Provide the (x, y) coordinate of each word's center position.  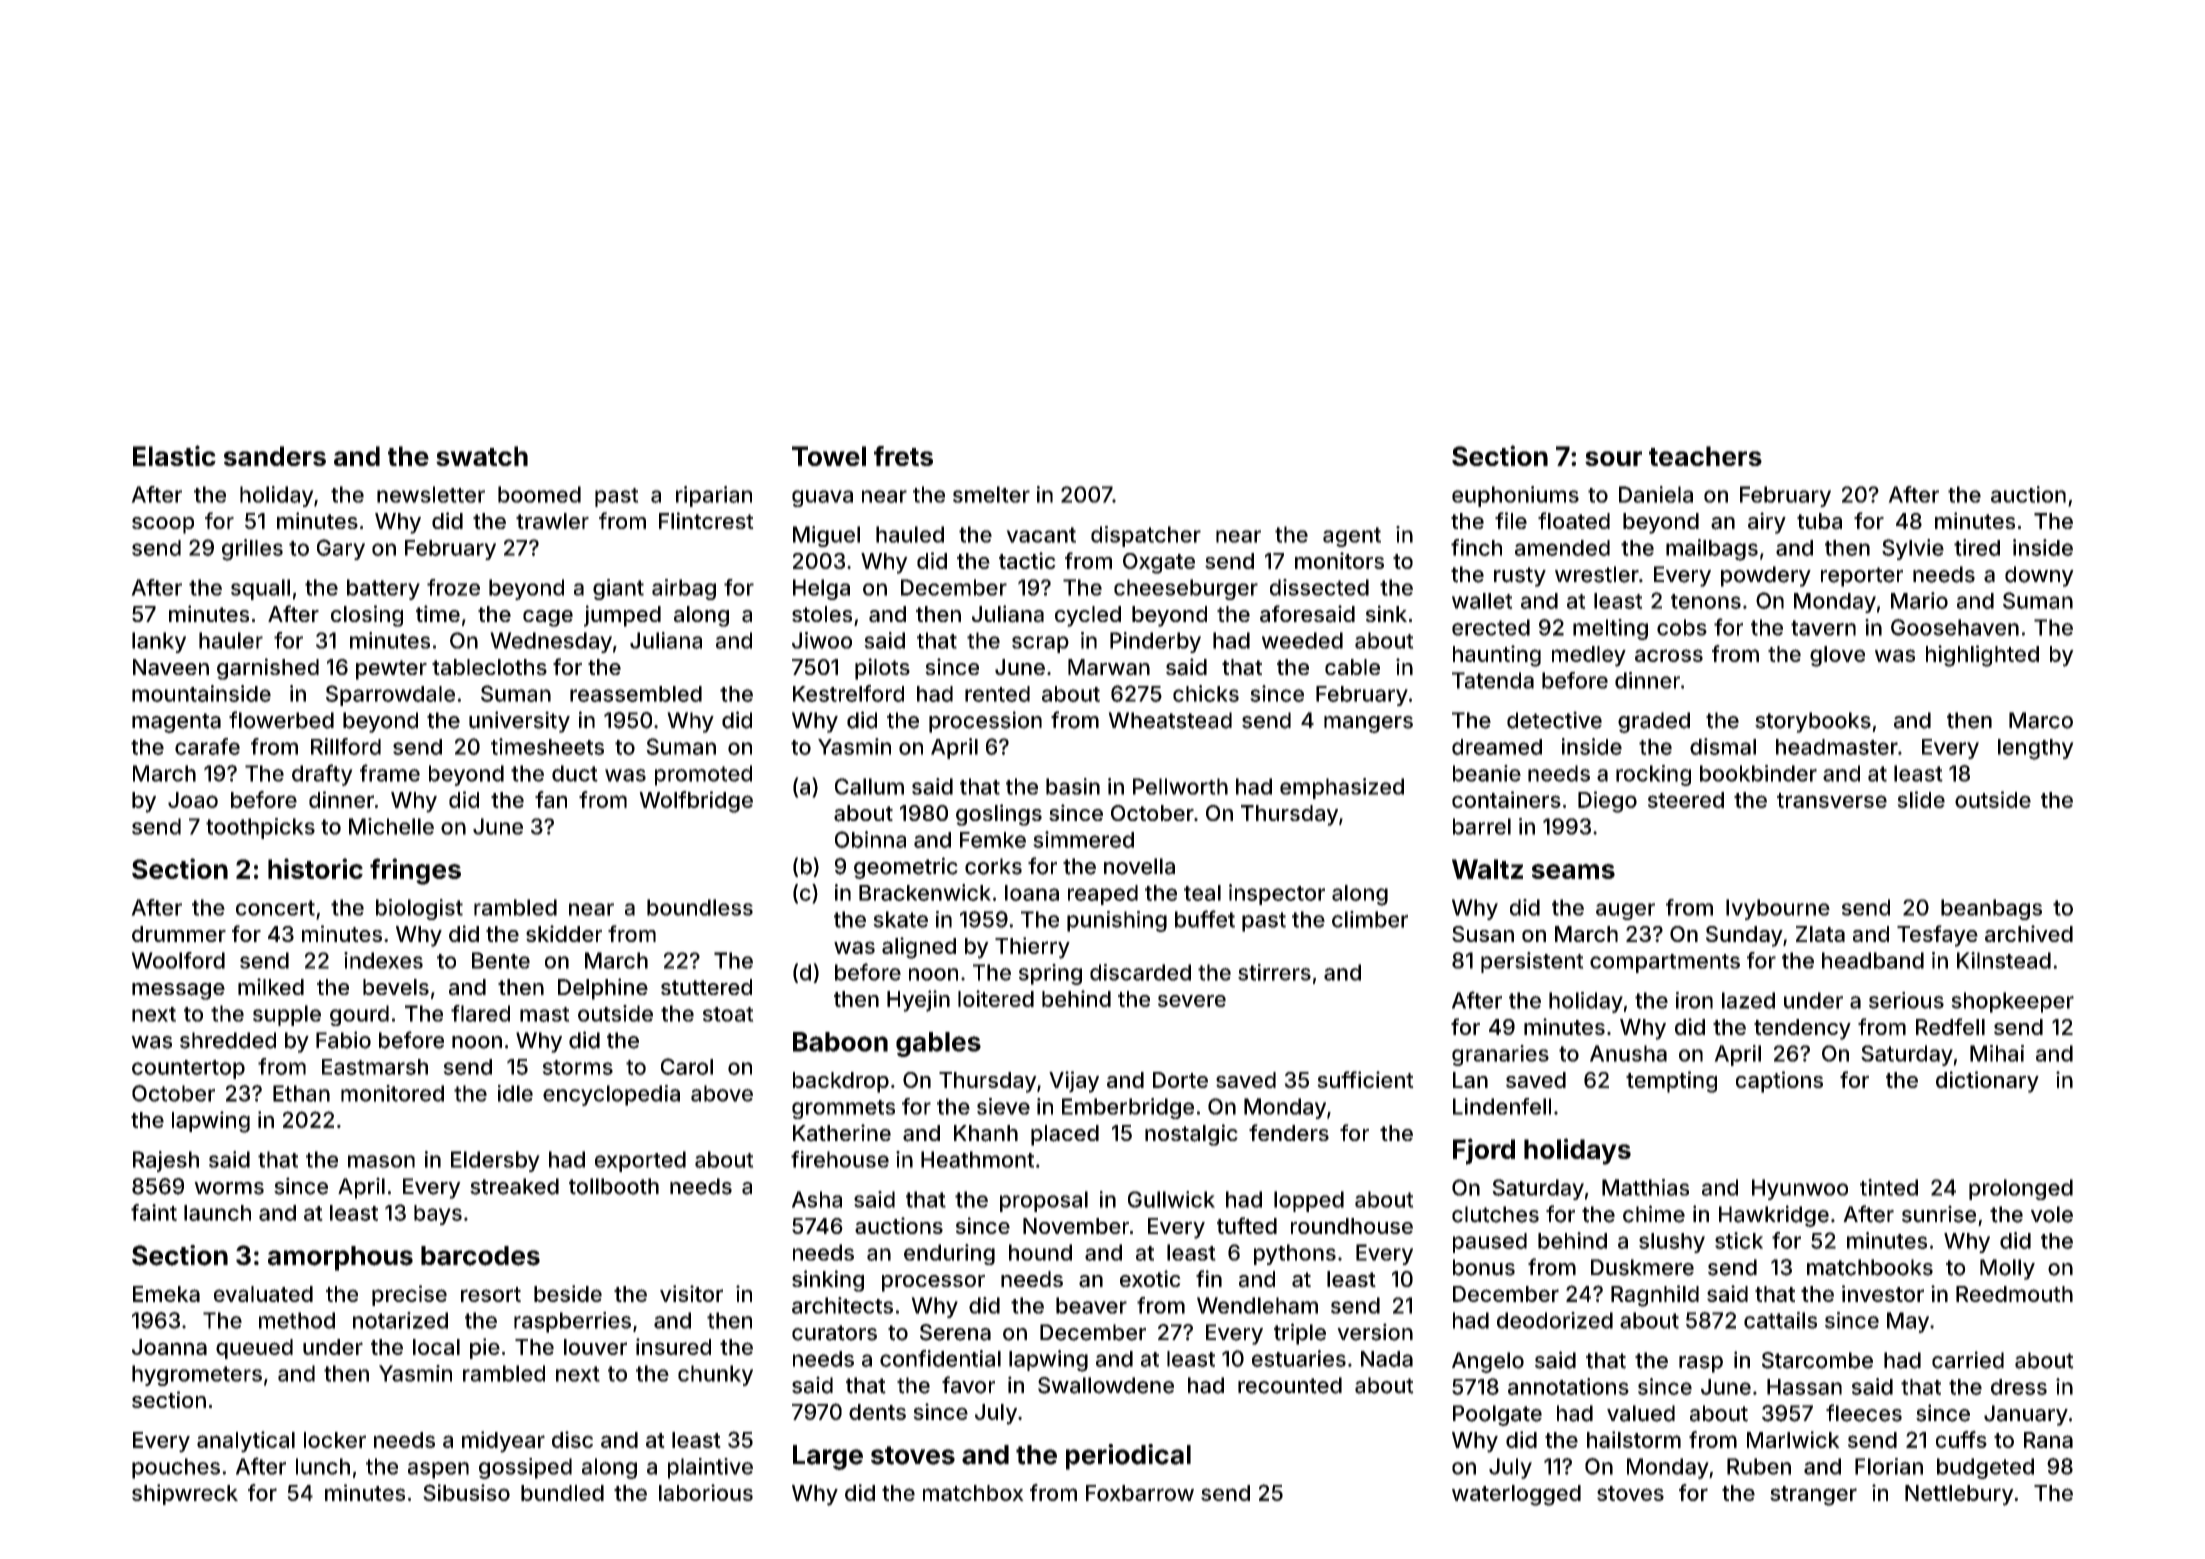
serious (1906, 1000)
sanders (275, 456)
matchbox (973, 1493)
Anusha (1628, 1053)
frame (390, 773)
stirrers (1274, 972)
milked (271, 986)
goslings (999, 815)
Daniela (1656, 494)
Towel (829, 456)
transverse (1832, 800)
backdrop (841, 1082)
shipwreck (185, 1494)
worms (229, 1188)
